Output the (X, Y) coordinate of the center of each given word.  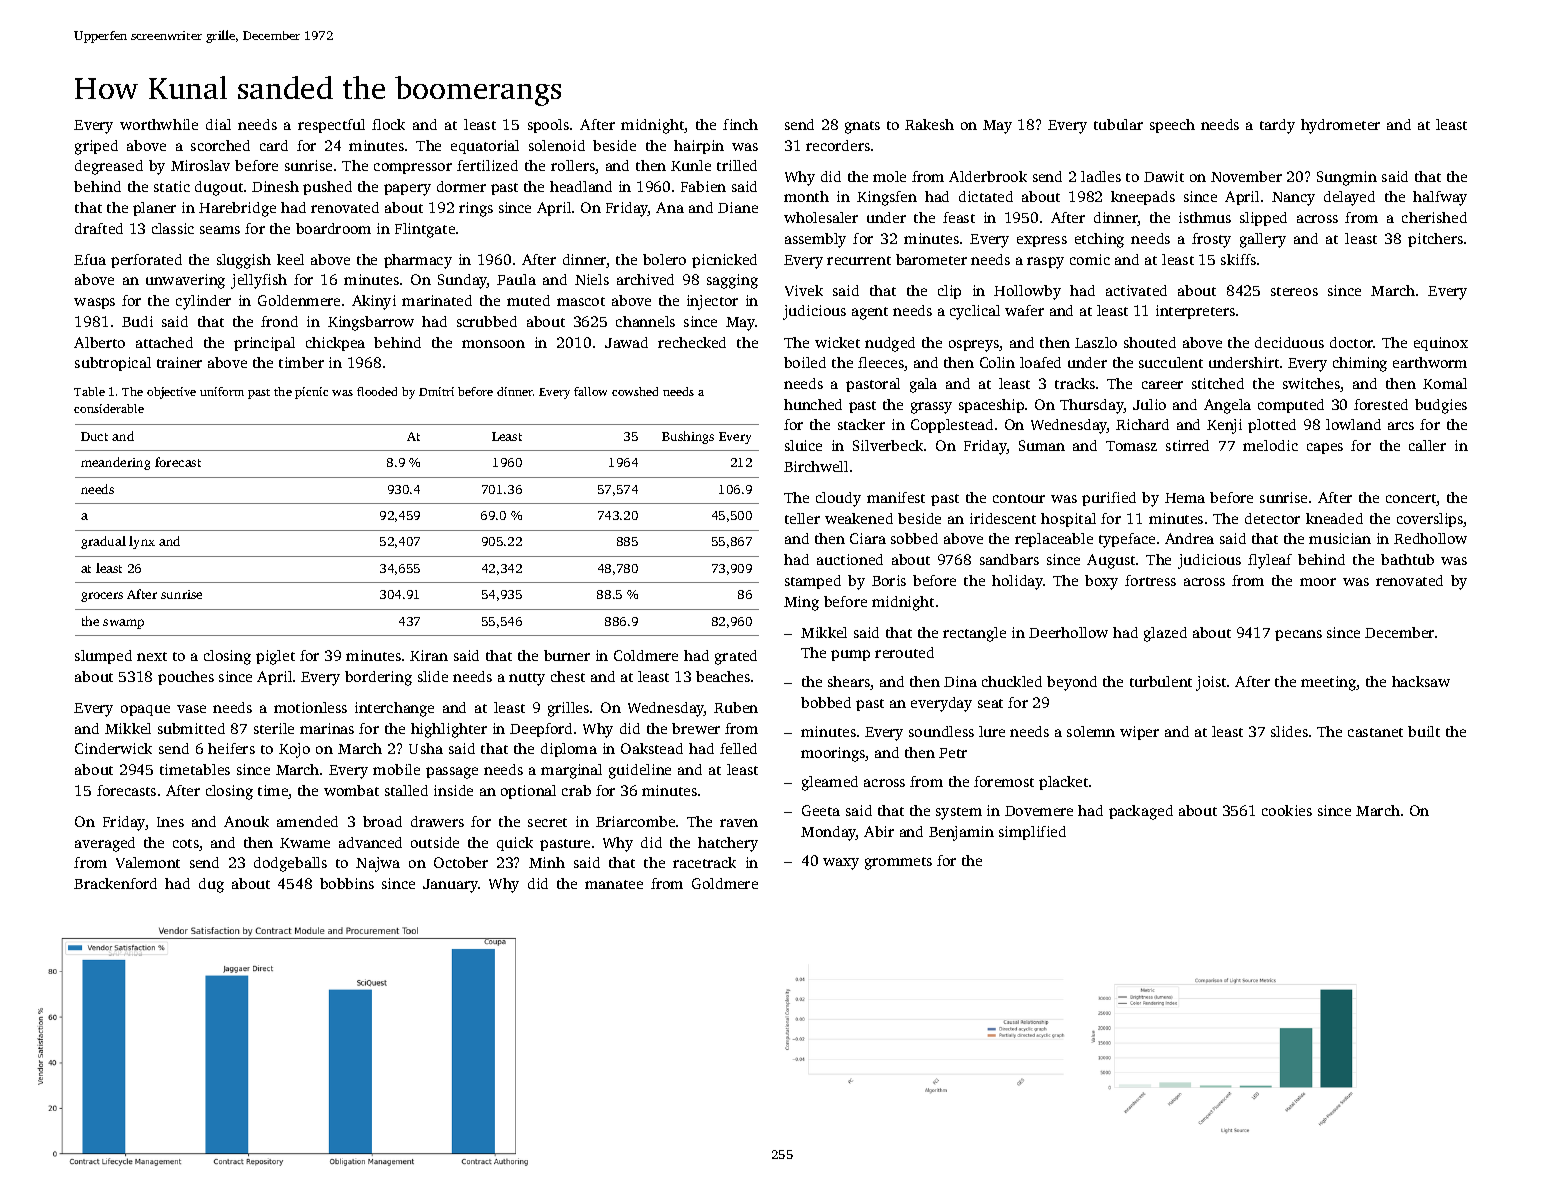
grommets (898, 863)
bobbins (347, 883)
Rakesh (929, 124)
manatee (614, 884)
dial (218, 124)
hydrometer (1340, 126)
